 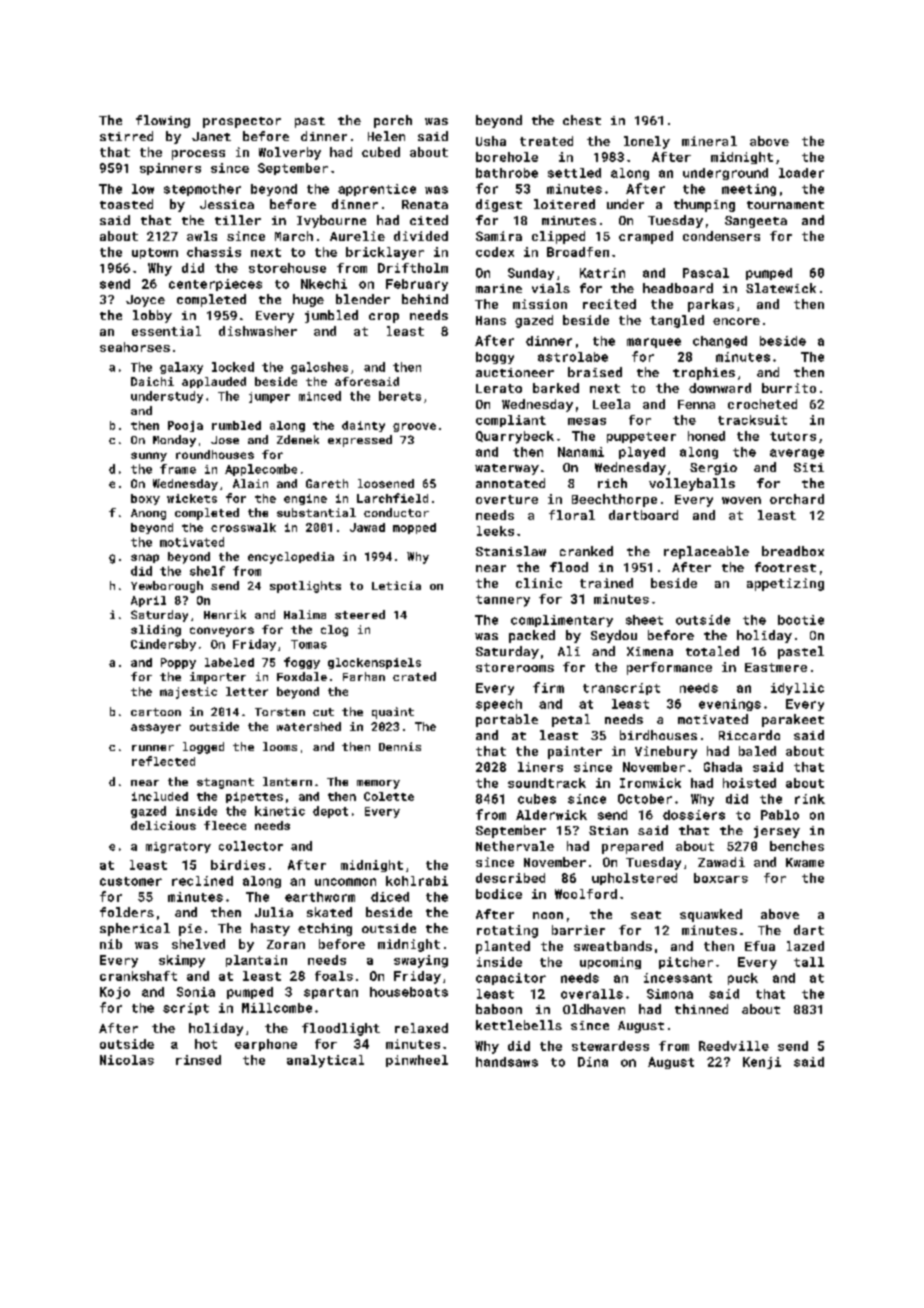 What do you see at coordinates (149, 457) in the document?
I see `sunny` at bounding box center [149, 457].
